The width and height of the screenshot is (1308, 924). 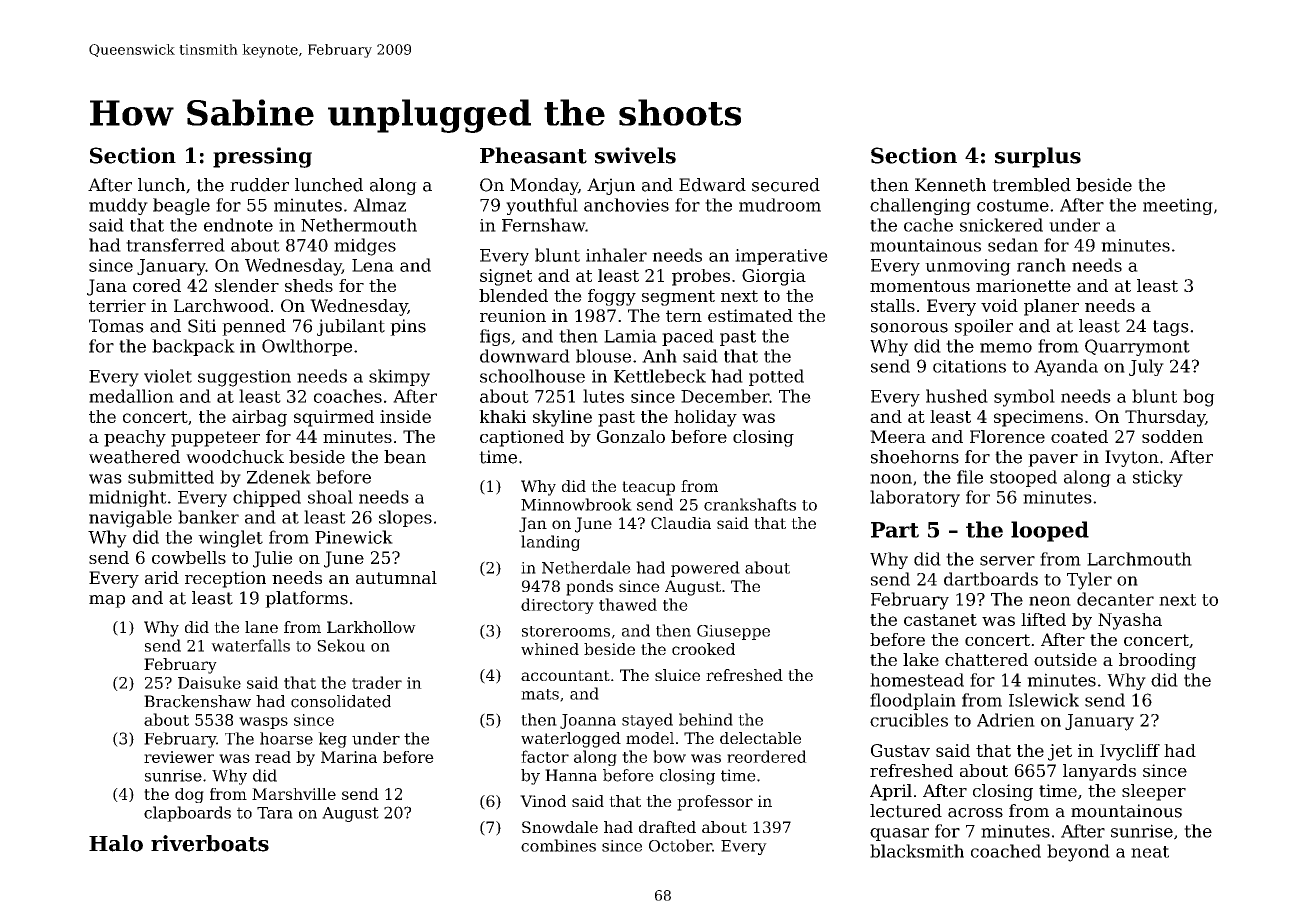 I want to click on tags, so click(x=1171, y=328).
